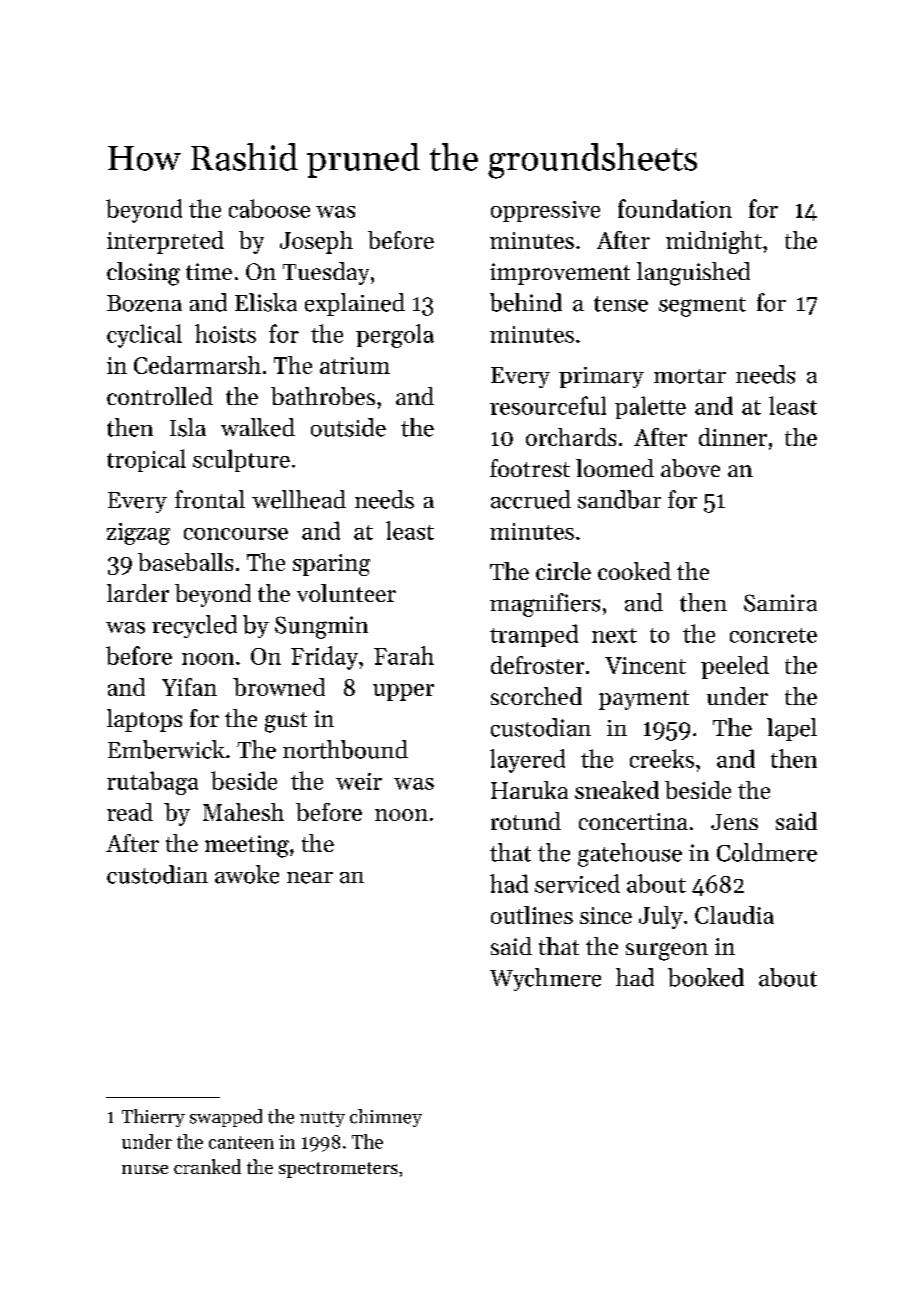  Describe the element at coordinates (197, 365) in the screenshot. I see `Cedarmarsh` at that location.
